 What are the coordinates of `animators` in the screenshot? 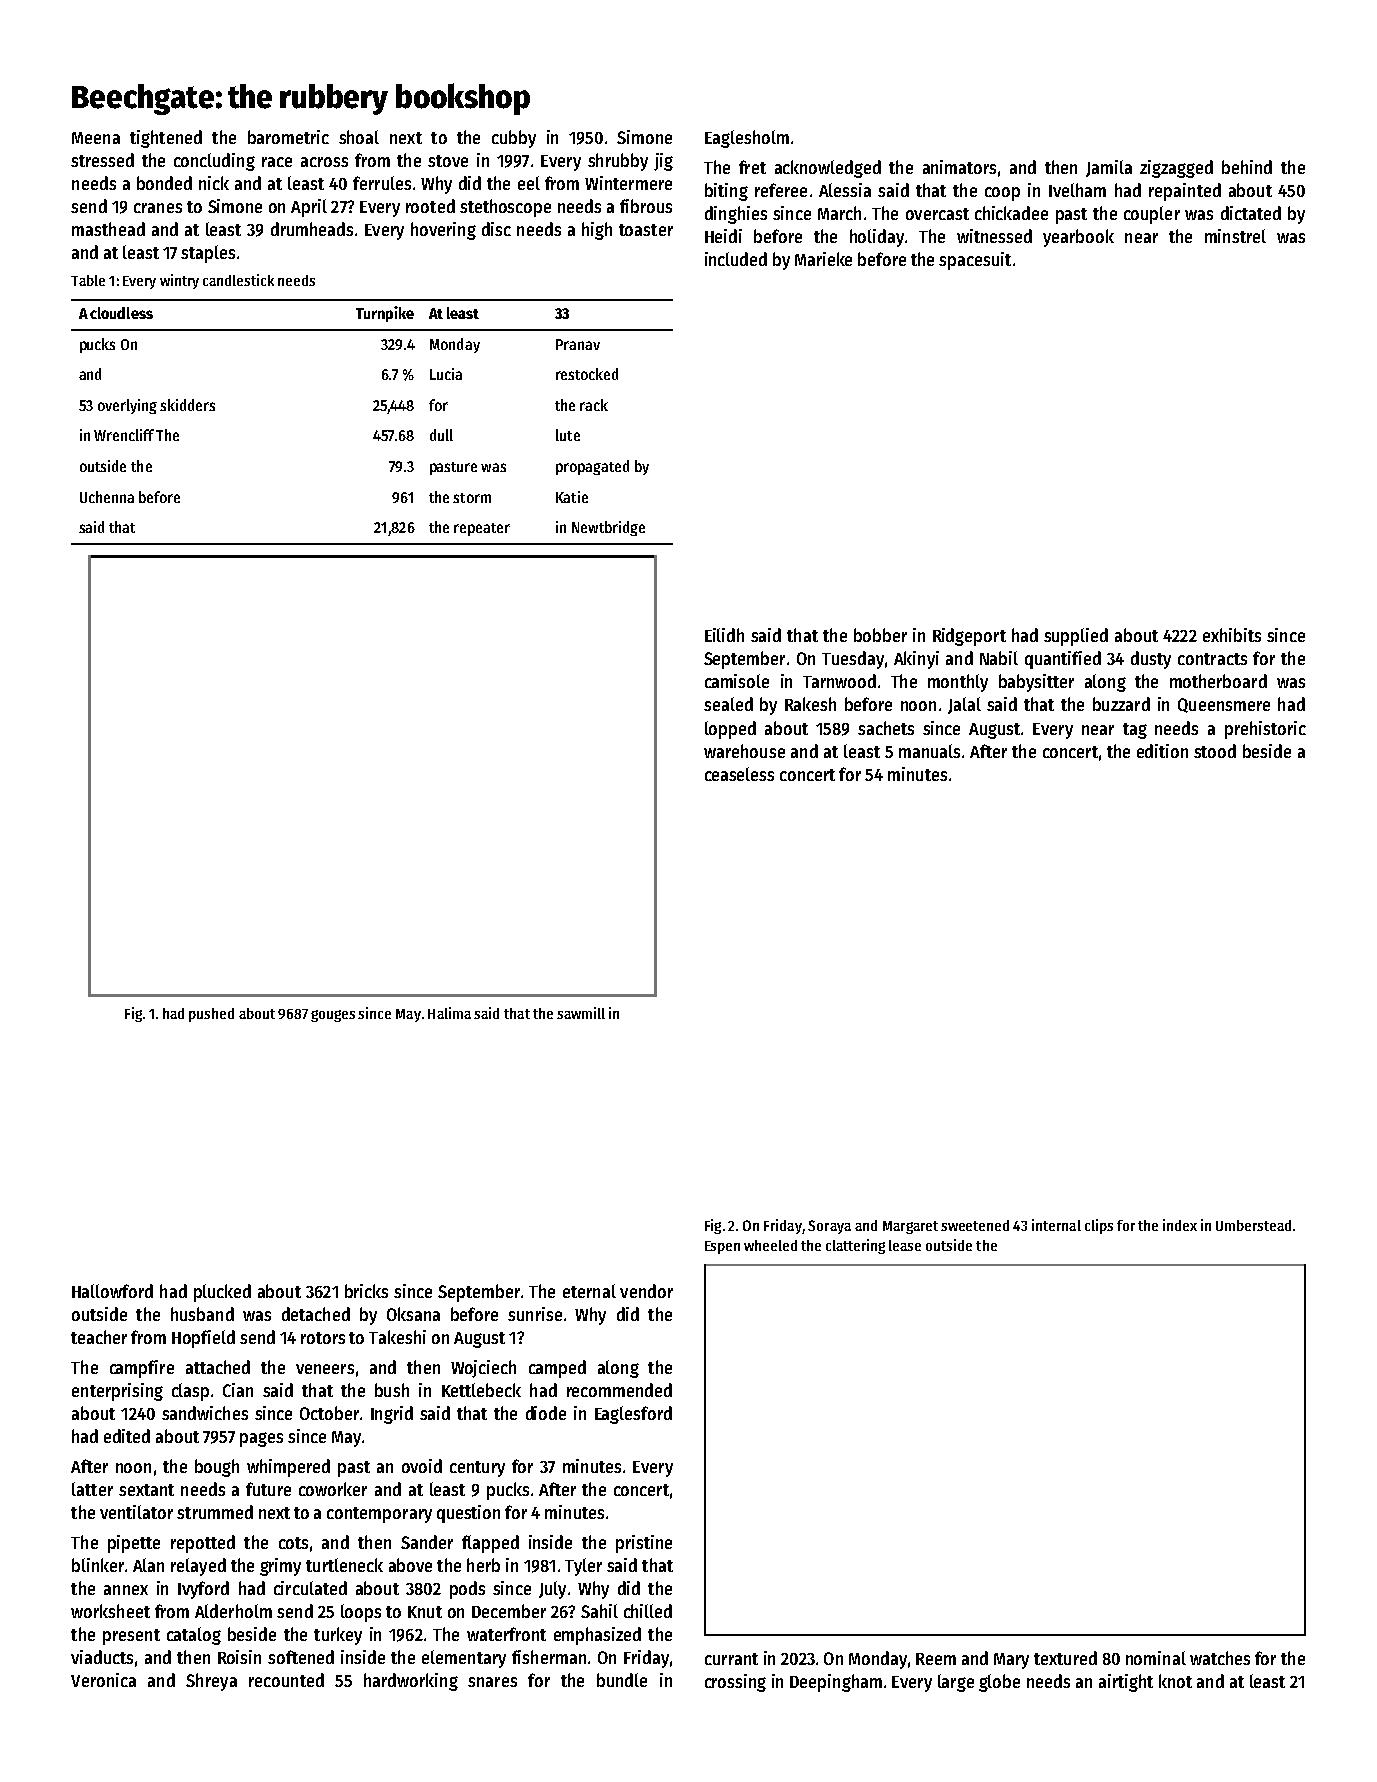 It's located at (959, 167).
